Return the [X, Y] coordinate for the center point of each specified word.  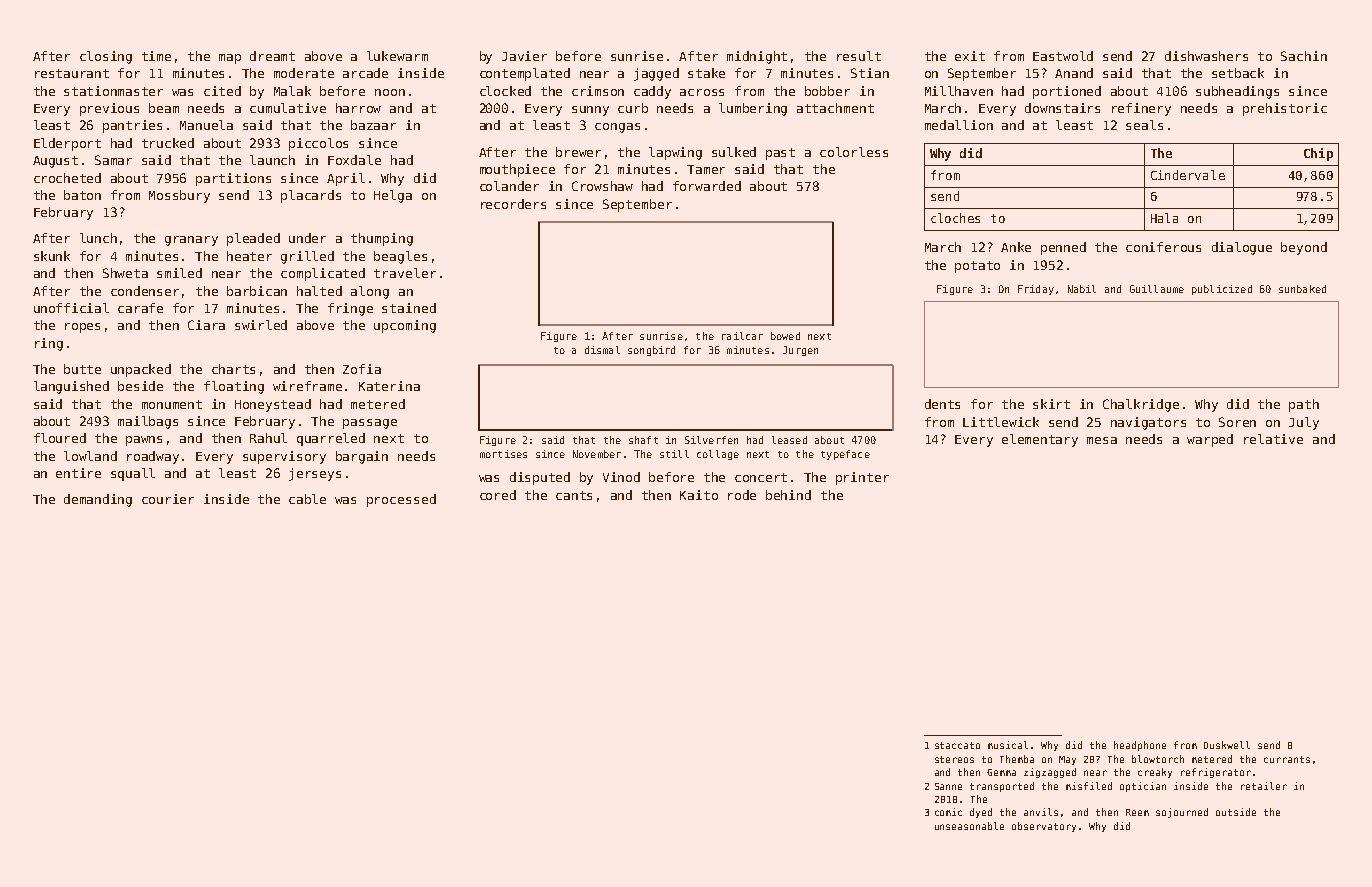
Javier [524, 56]
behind [788, 495]
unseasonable [969, 826]
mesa [1102, 440]
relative [1273, 439]
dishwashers [1206, 56]
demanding [98, 500]
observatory [1044, 827]
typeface [845, 455]
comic [948, 812]
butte [82, 369]
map [230, 59]
